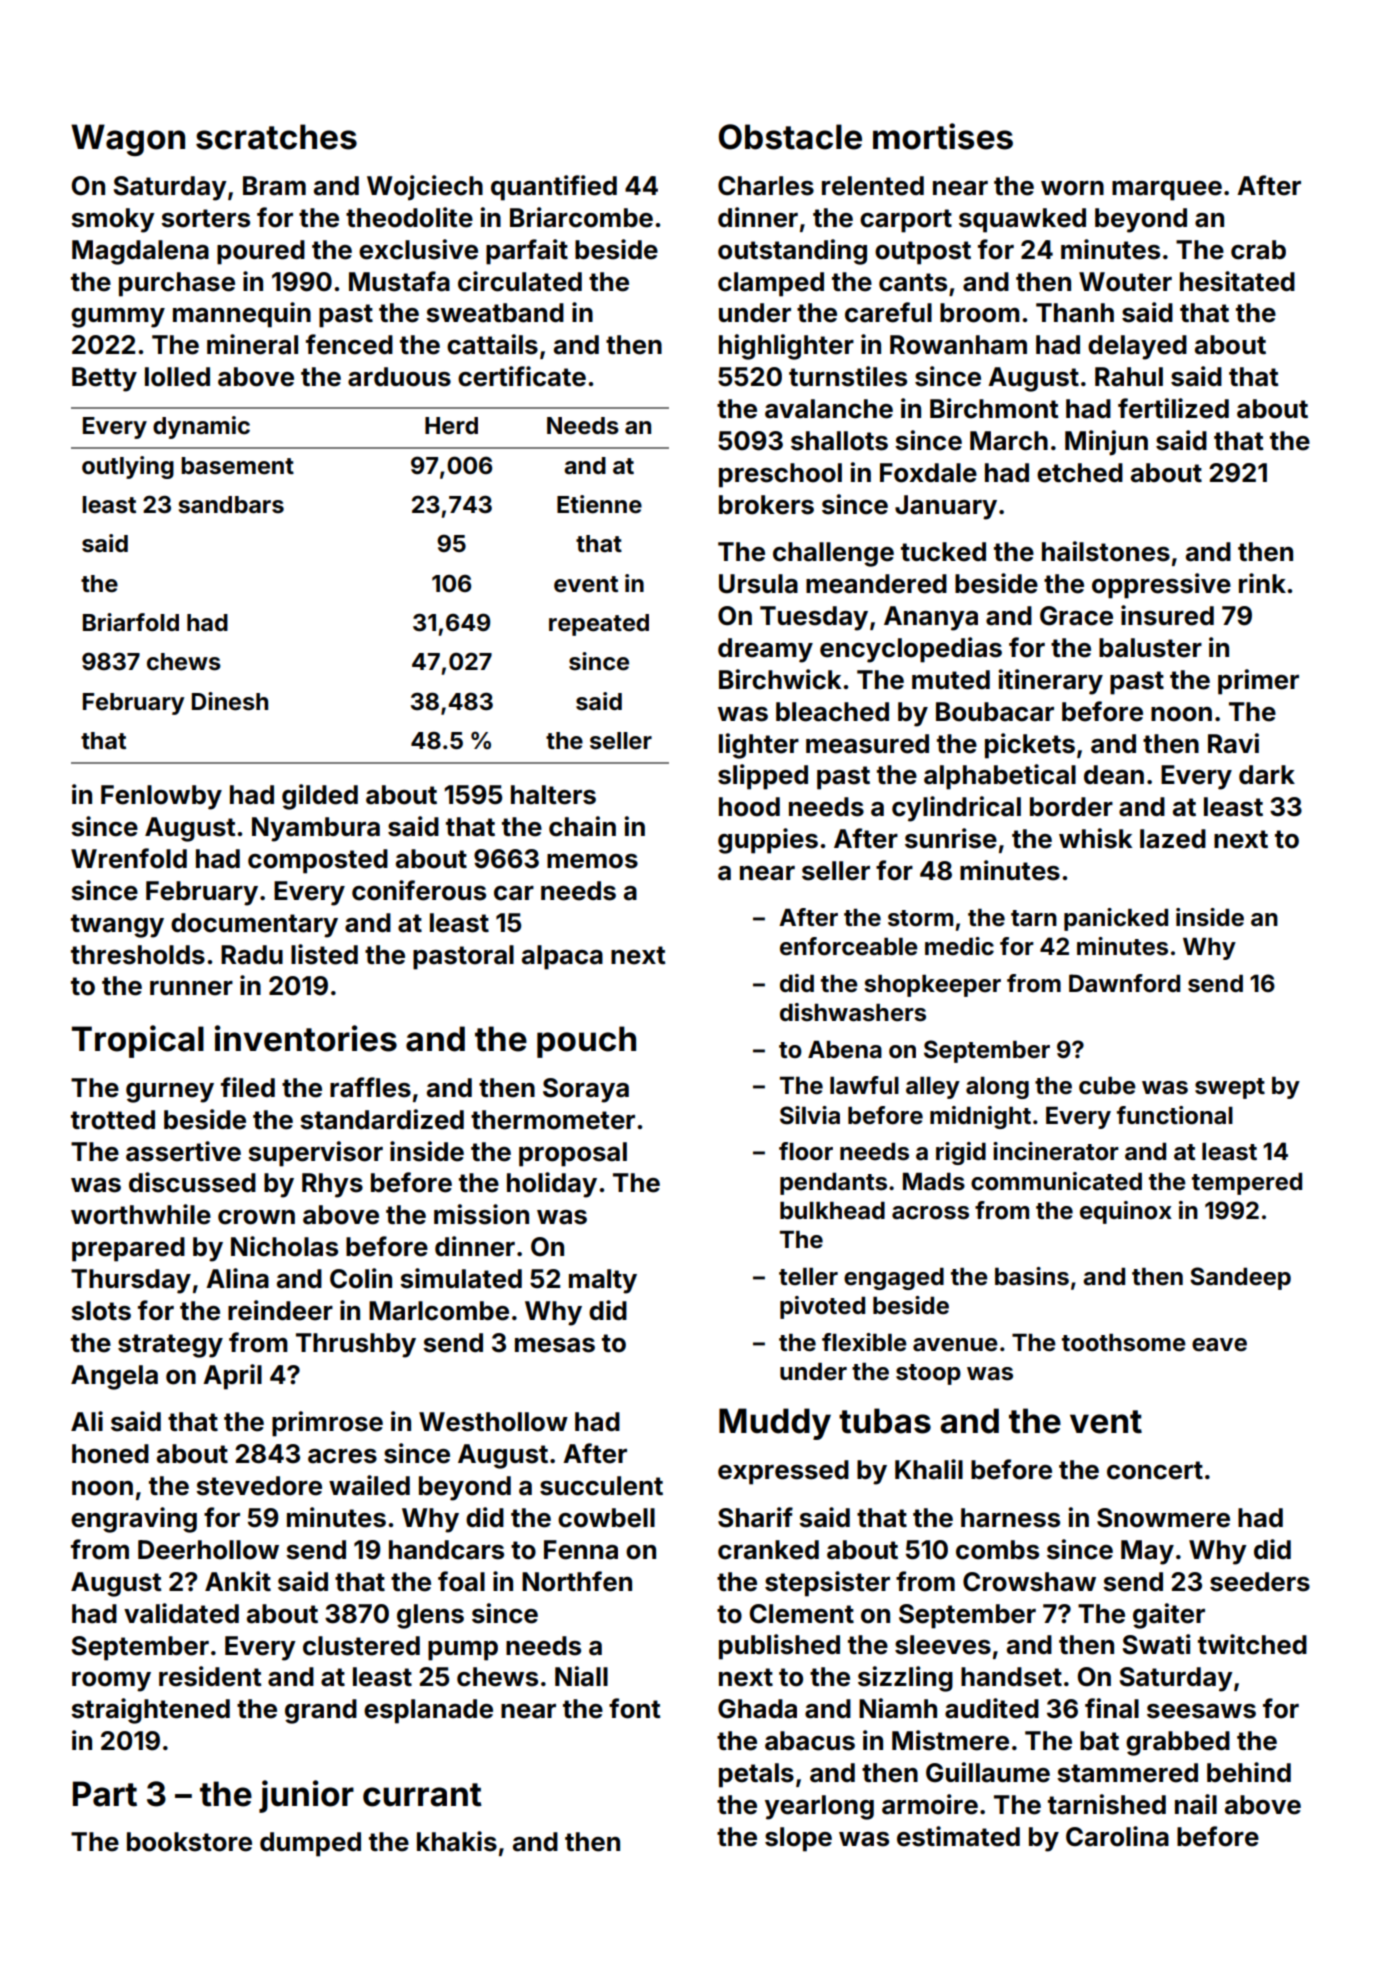 This screenshot has height=1969, width=1386. Describe the element at coordinates (138, 955) in the screenshot. I see `thresholds` at that location.
